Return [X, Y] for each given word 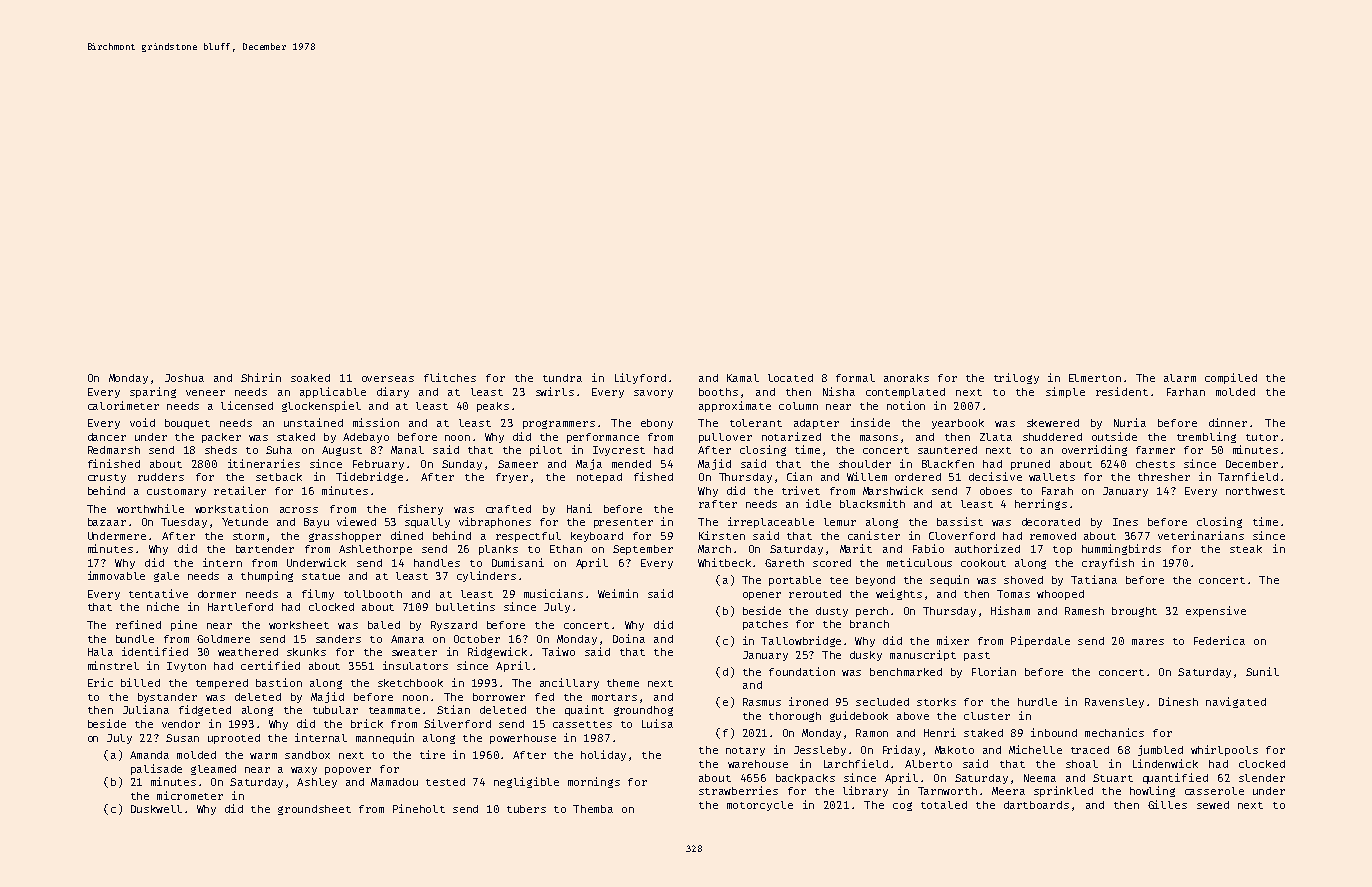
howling [1152, 791]
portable [795, 581]
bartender [265, 549]
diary [393, 392]
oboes [996, 491]
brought [1134, 612]
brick [367, 723]
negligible [526, 782]
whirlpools [1224, 750]
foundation [802, 671]
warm [263, 756]
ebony [657, 424]
